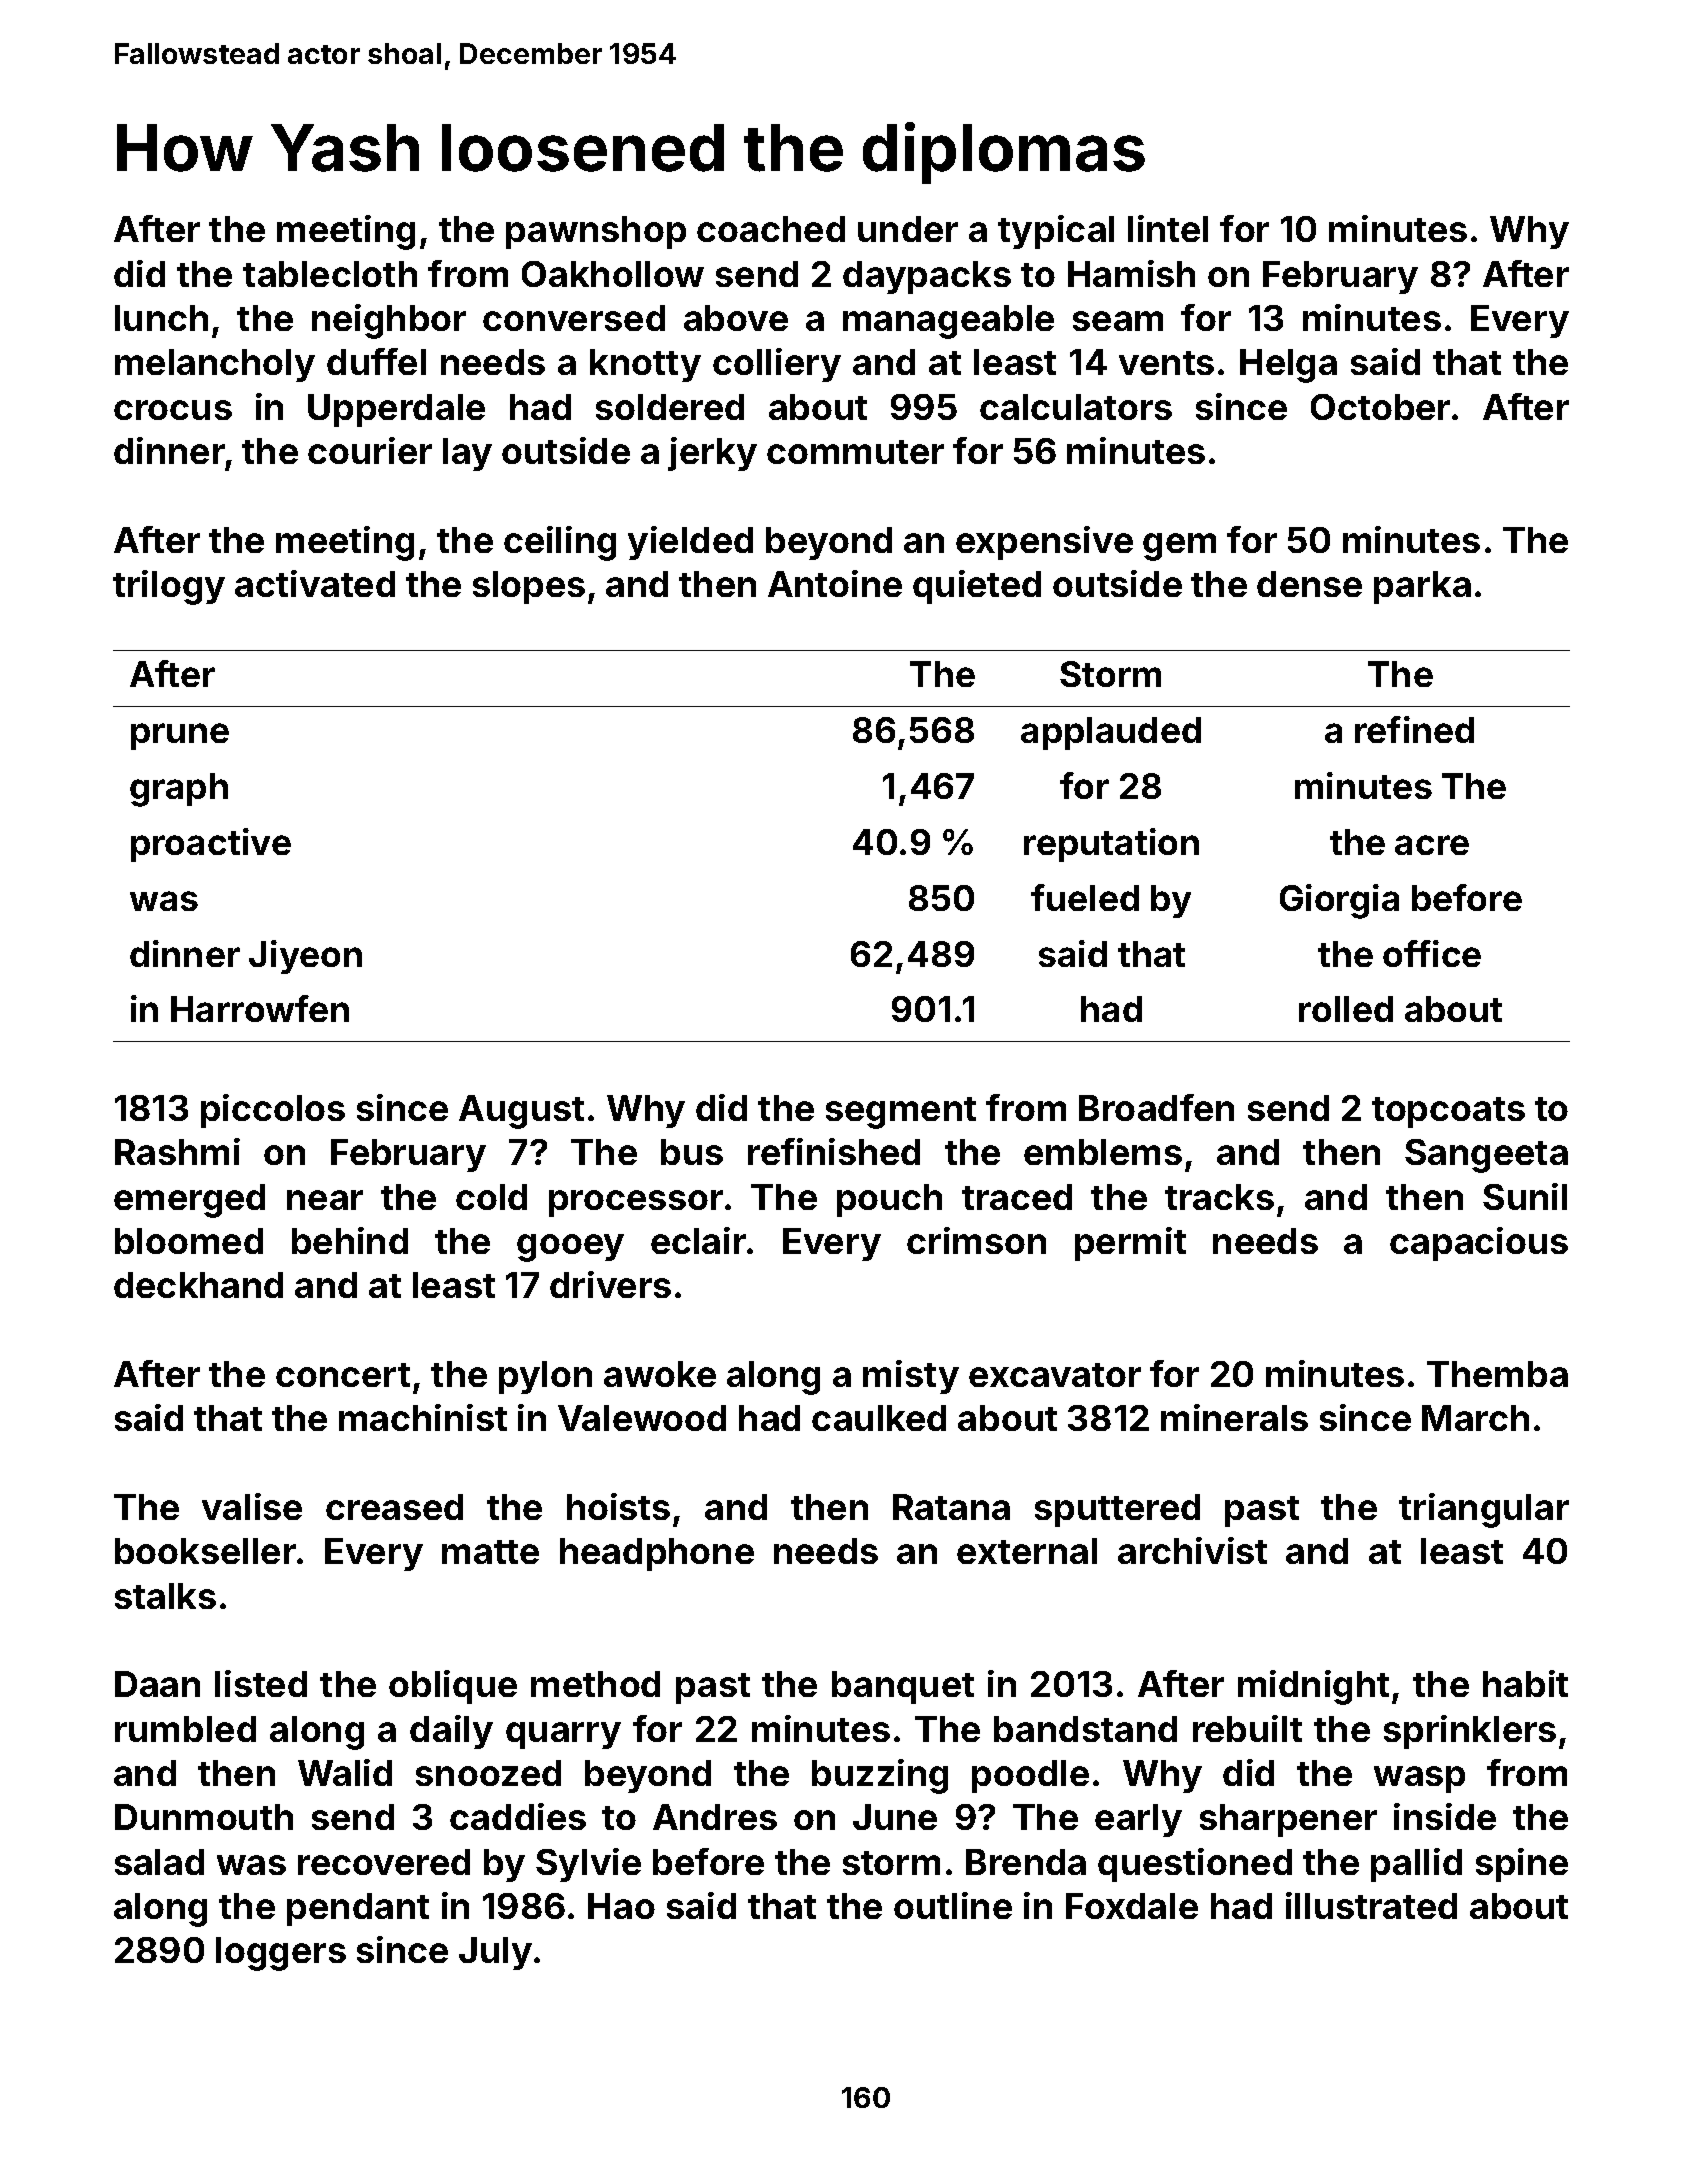 The height and width of the page is (2178, 1683). Describe the element at coordinates (560, 543) in the page. I see `ceiling` at that location.
